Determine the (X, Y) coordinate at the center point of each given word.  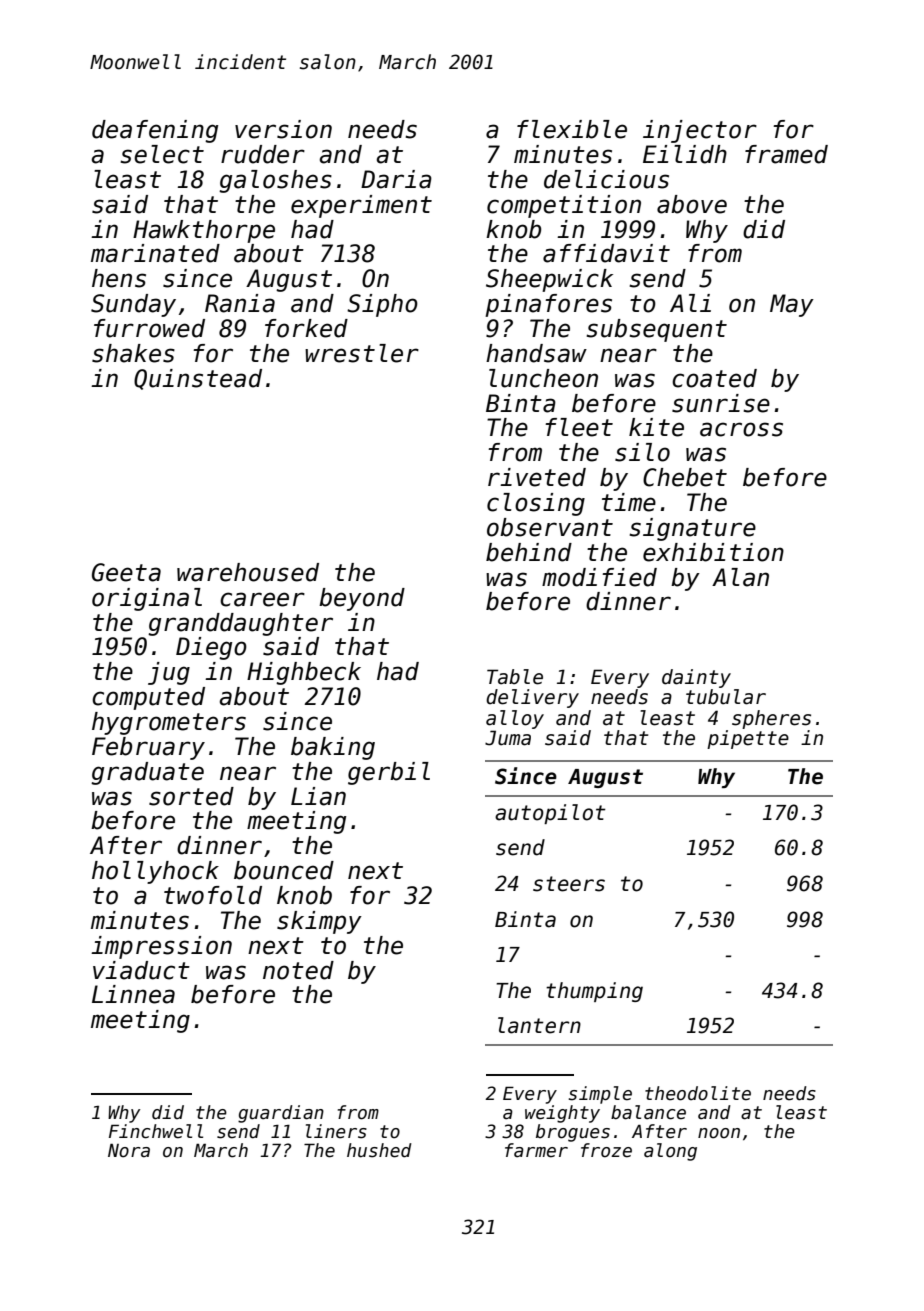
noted (298, 970)
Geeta (126, 572)
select (162, 154)
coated (714, 378)
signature (692, 529)
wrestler (362, 353)
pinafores (548, 305)
